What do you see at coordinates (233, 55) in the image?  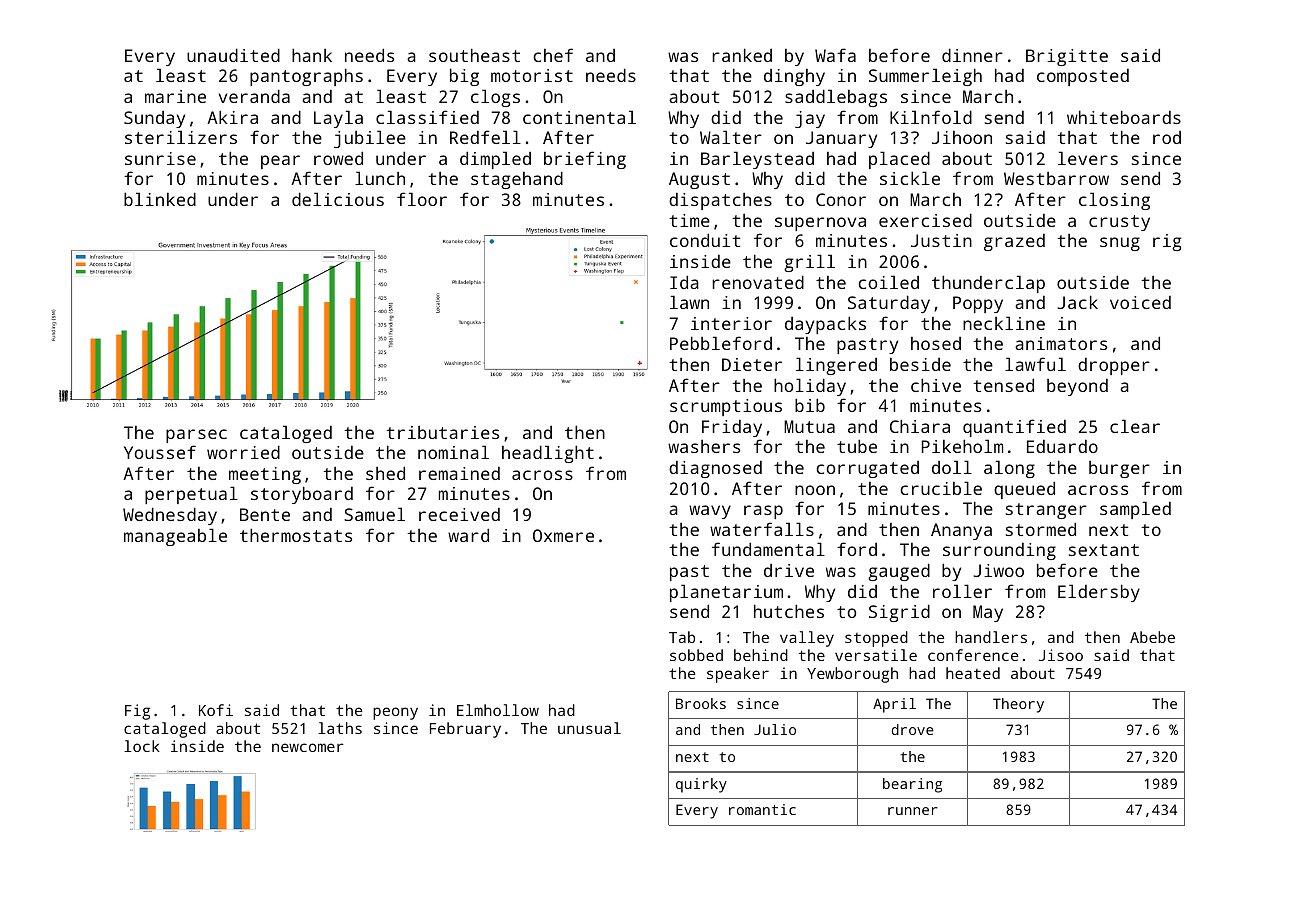 I see `unaudited` at bounding box center [233, 55].
